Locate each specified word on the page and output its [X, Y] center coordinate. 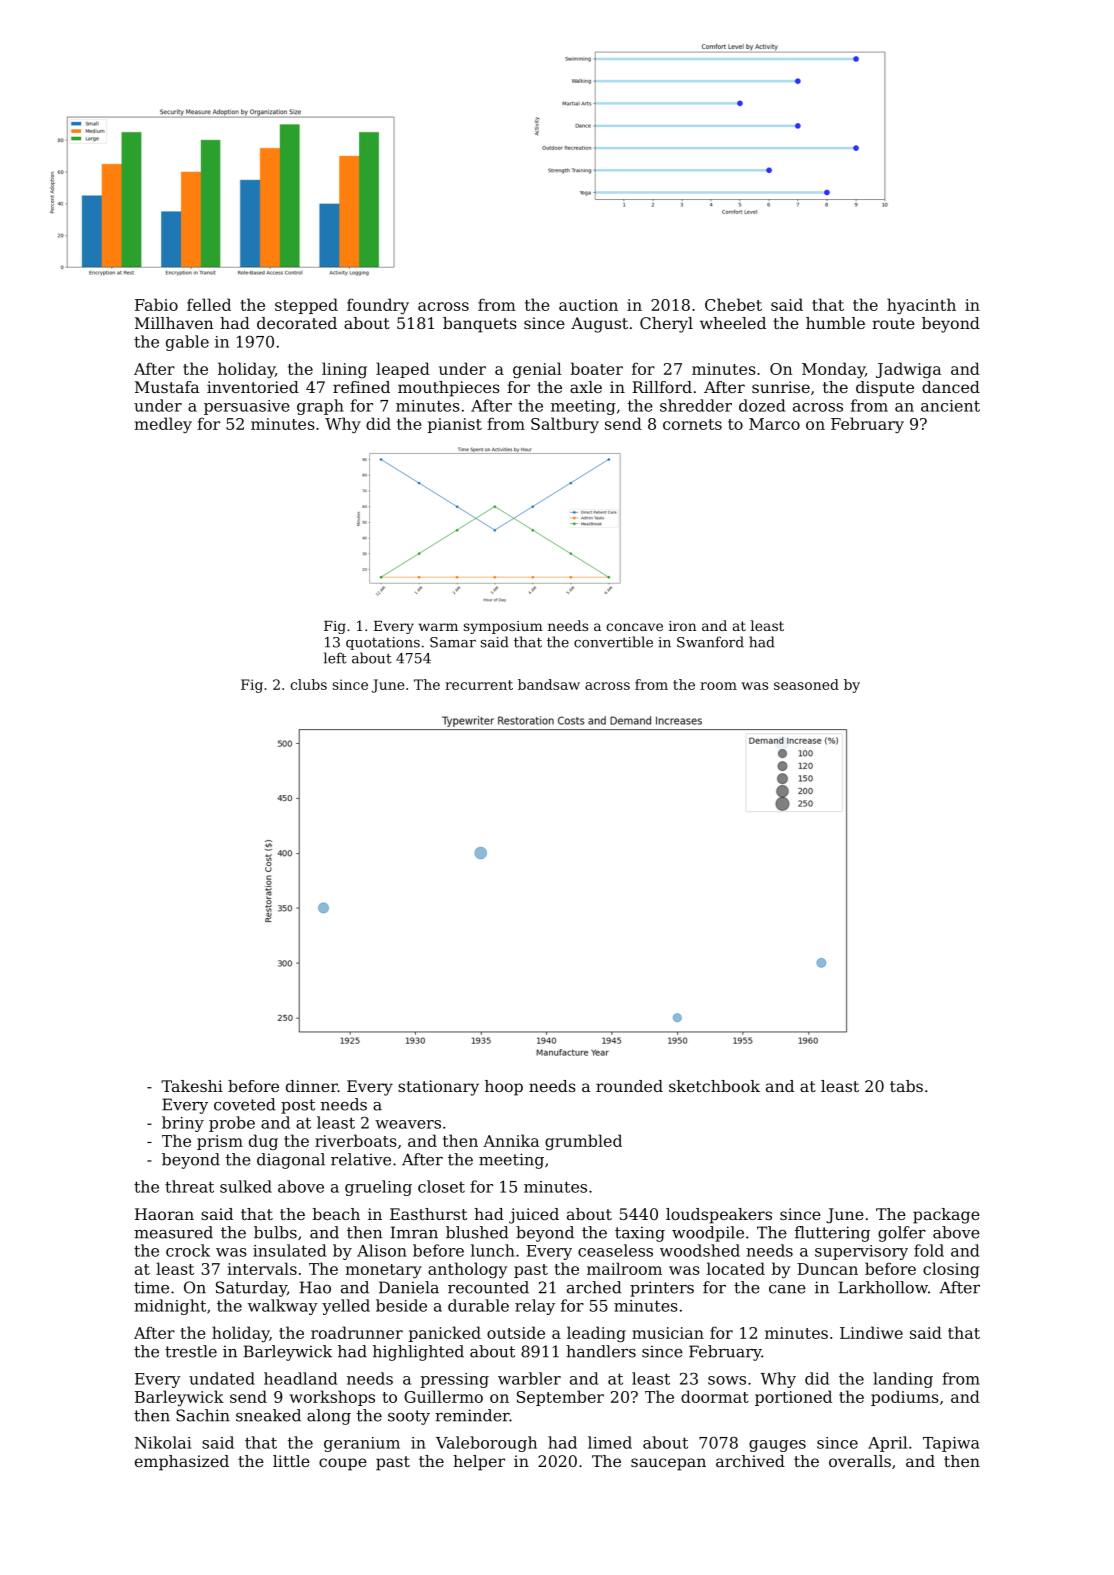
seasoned [806, 684]
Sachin [203, 1415]
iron [683, 626]
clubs [309, 684]
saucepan [668, 1464]
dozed [762, 405]
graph [320, 407]
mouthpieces [449, 389]
